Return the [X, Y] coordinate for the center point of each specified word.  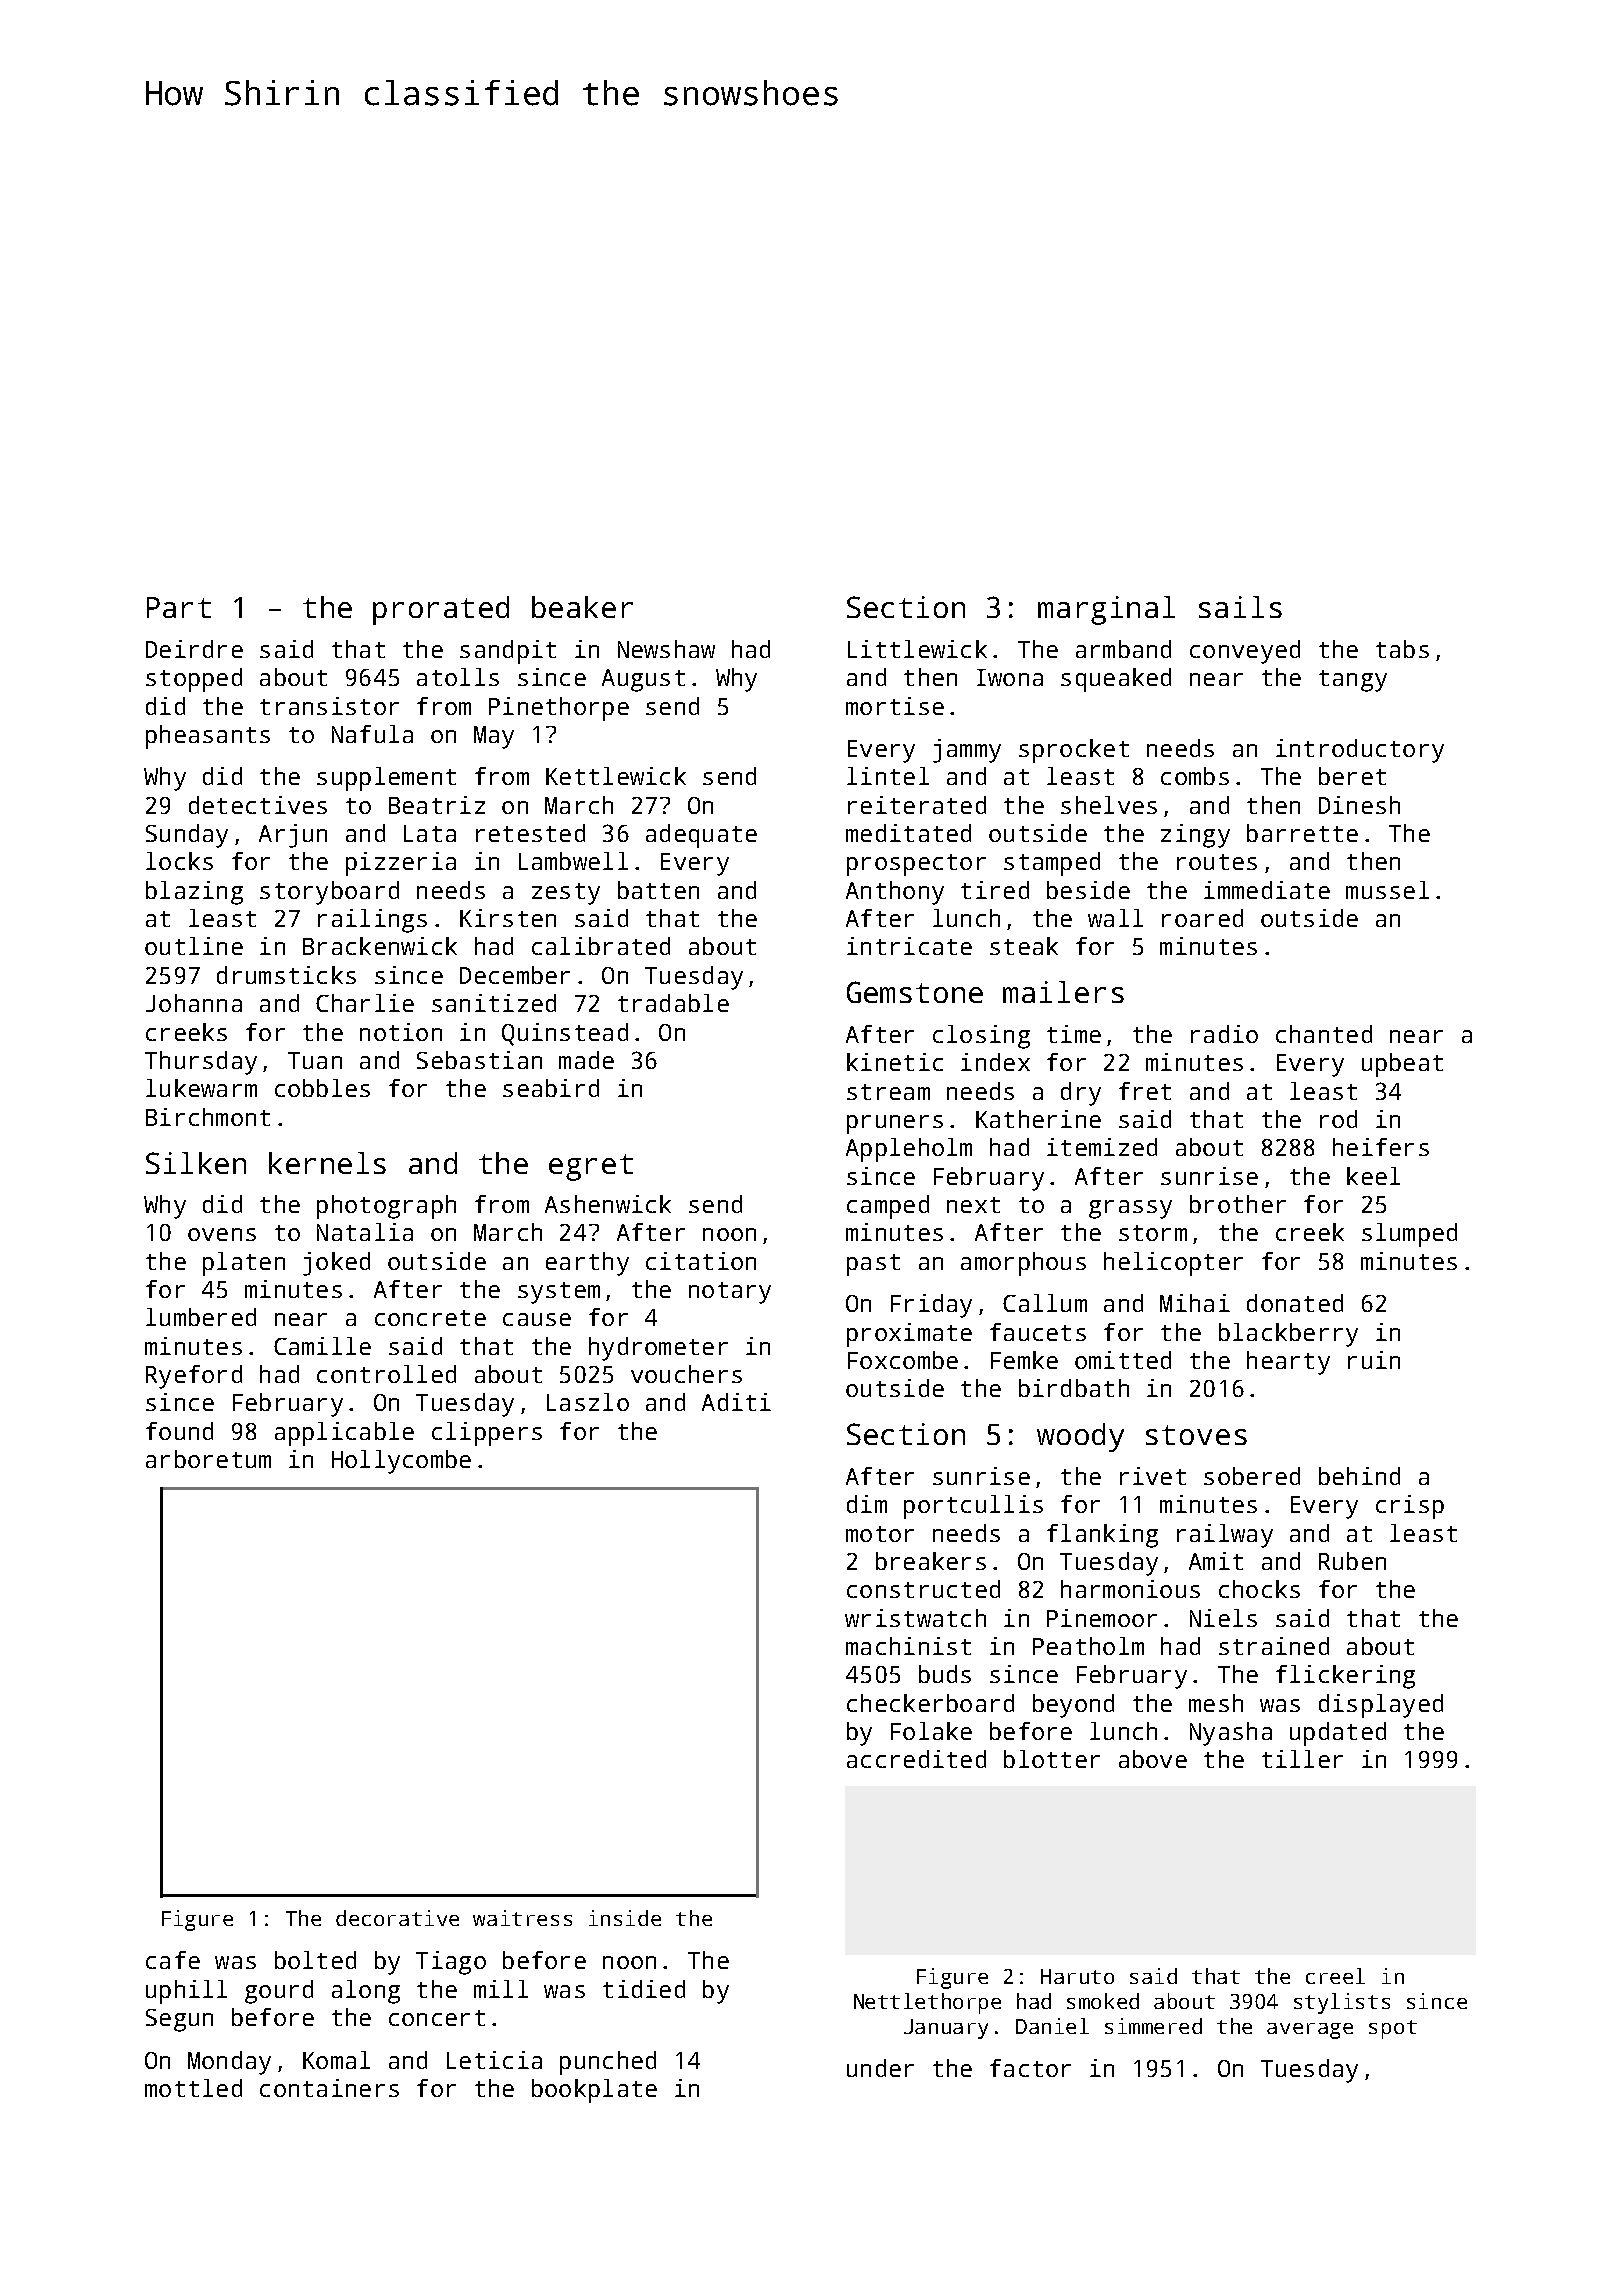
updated [1338, 1734]
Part [179, 607]
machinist [908, 1646]
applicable [344, 1434]
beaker [582, 607]
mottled [193, 2088]
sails [1240, 607]
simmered [1153, 2026]
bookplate [594, 2091]
